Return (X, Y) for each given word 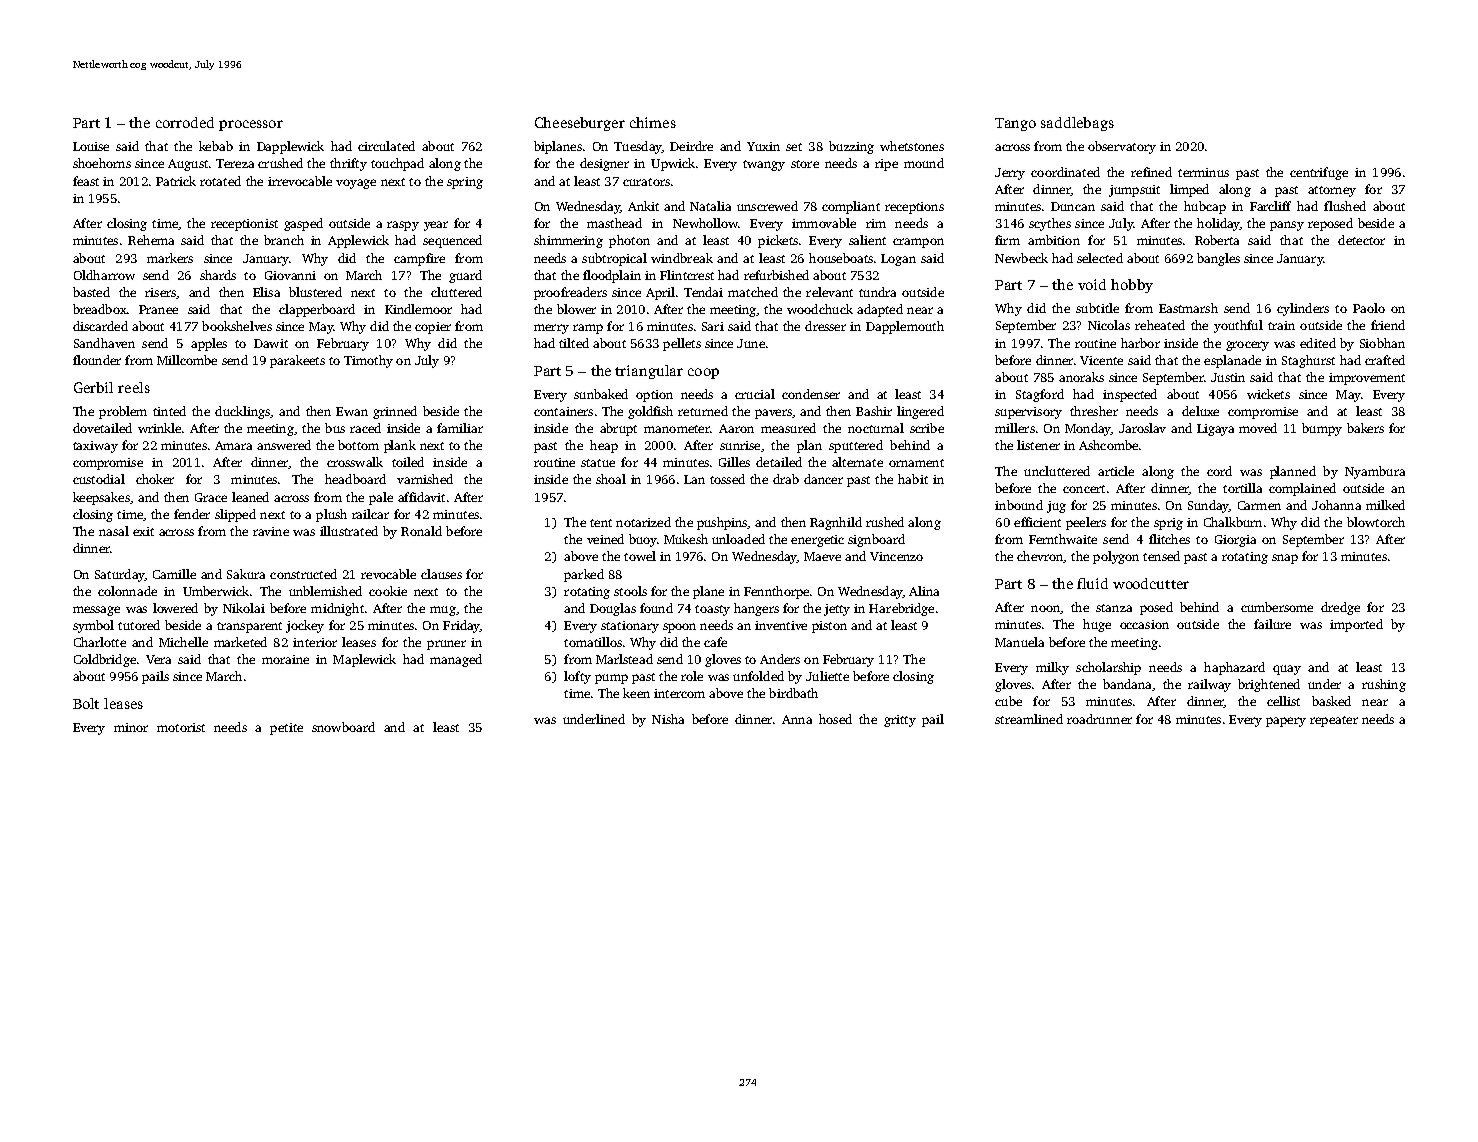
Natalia (710, 206)
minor (131, 727)
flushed (1345, 206)
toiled (408, 462)
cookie (388, 591)
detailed (779, 462)
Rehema (151, 240)
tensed (1161, 556)
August (188, 165)
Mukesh (686, 539)
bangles (1218, 259)
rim (876, 223)
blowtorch (1376, 522)
